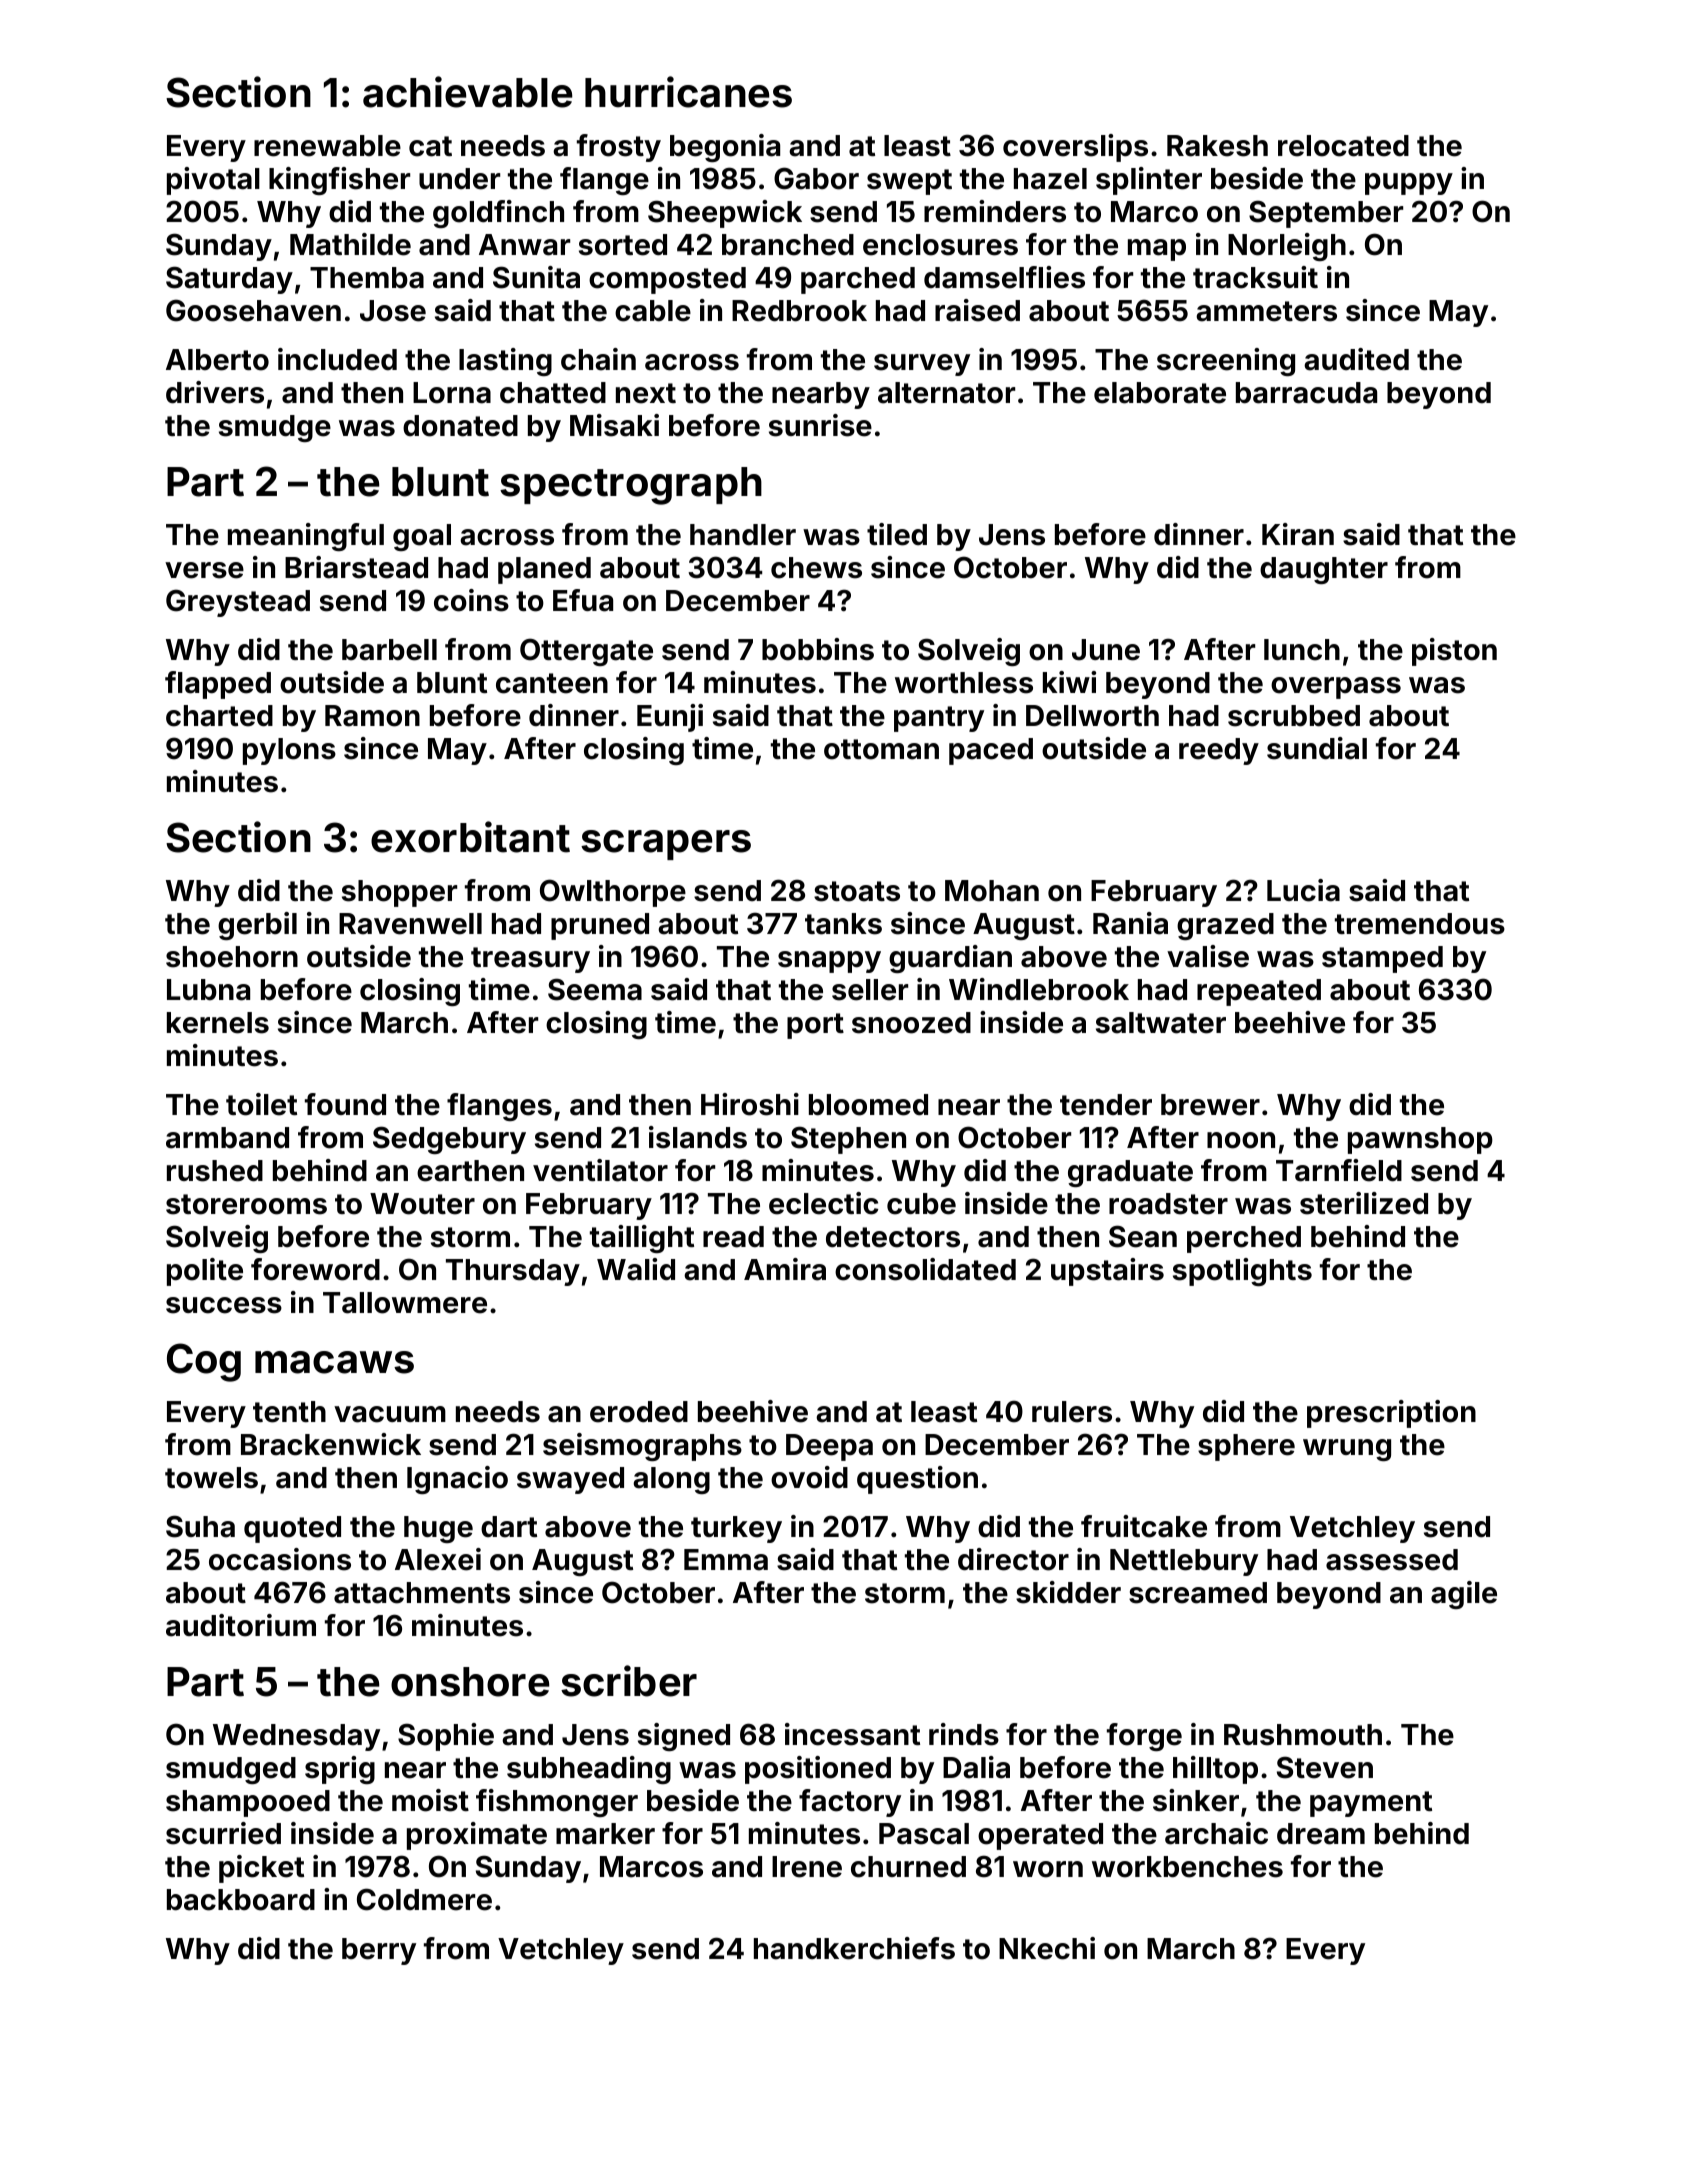 The width and height of the page is (1683, 2178). Describe the element at coordinates (1409, 184) in the page. I see `puppy` at that location.
